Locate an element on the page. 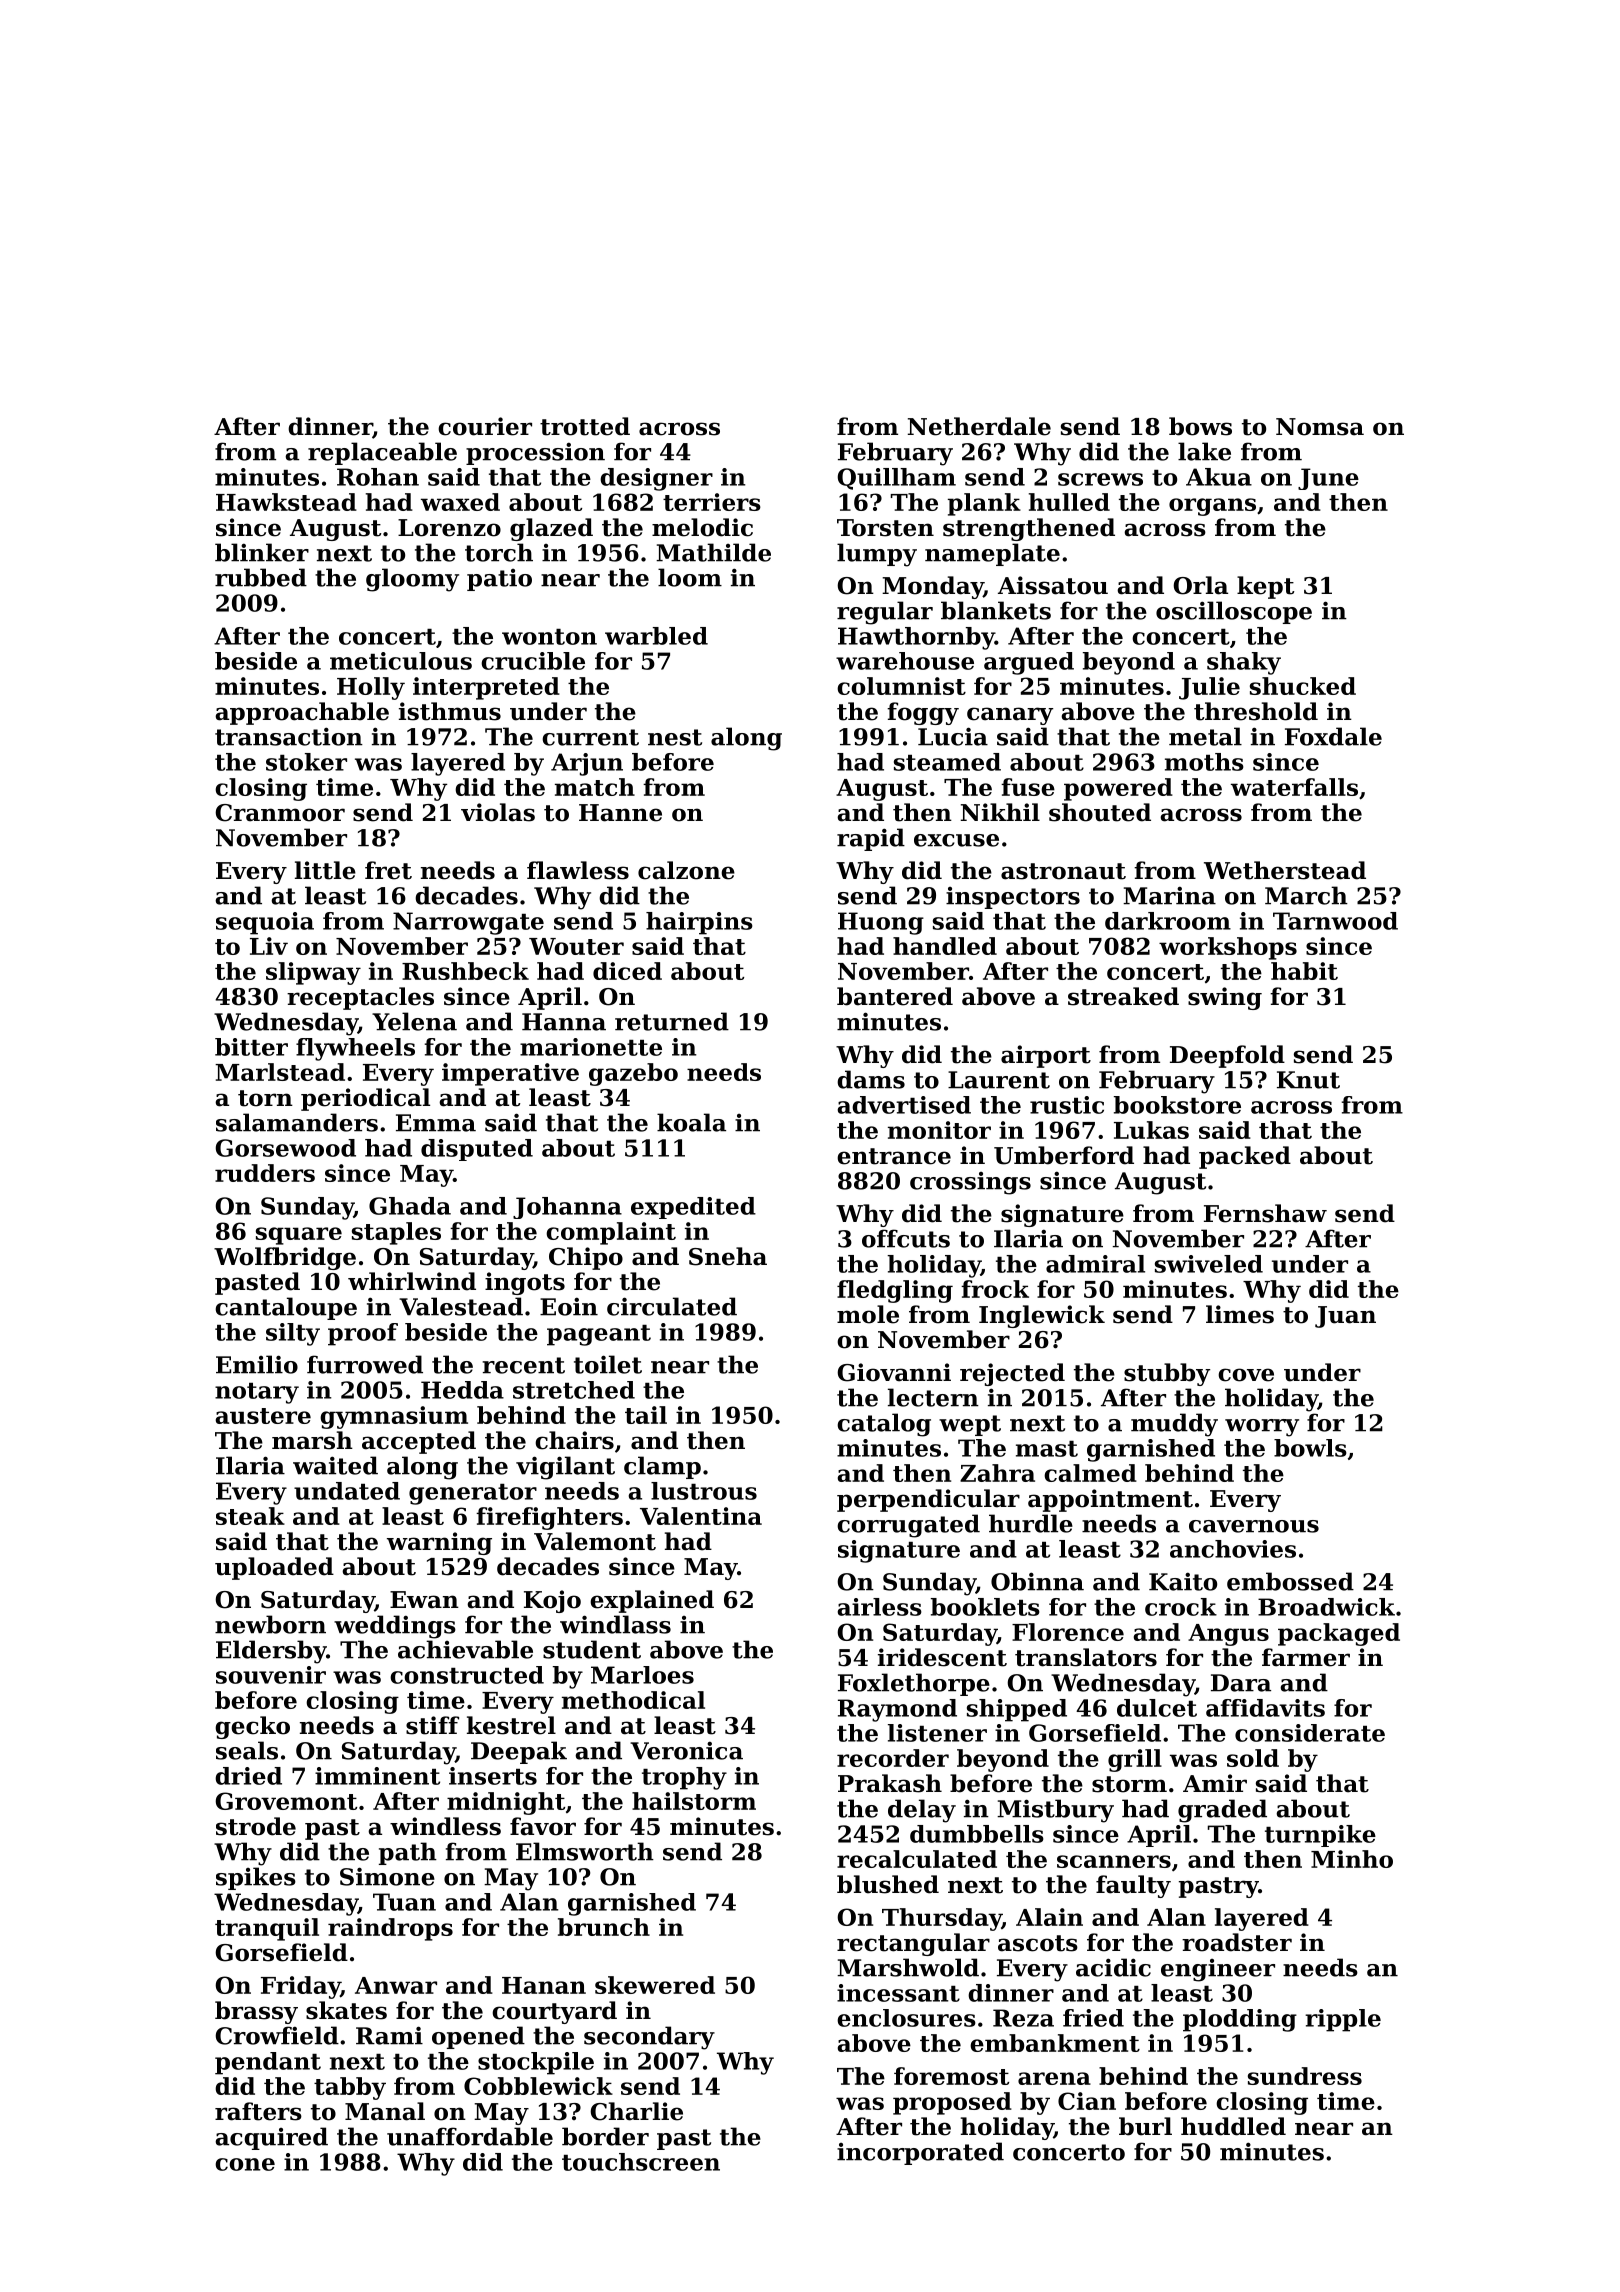  Wetherstead is located at coordinates (1285, 870).
